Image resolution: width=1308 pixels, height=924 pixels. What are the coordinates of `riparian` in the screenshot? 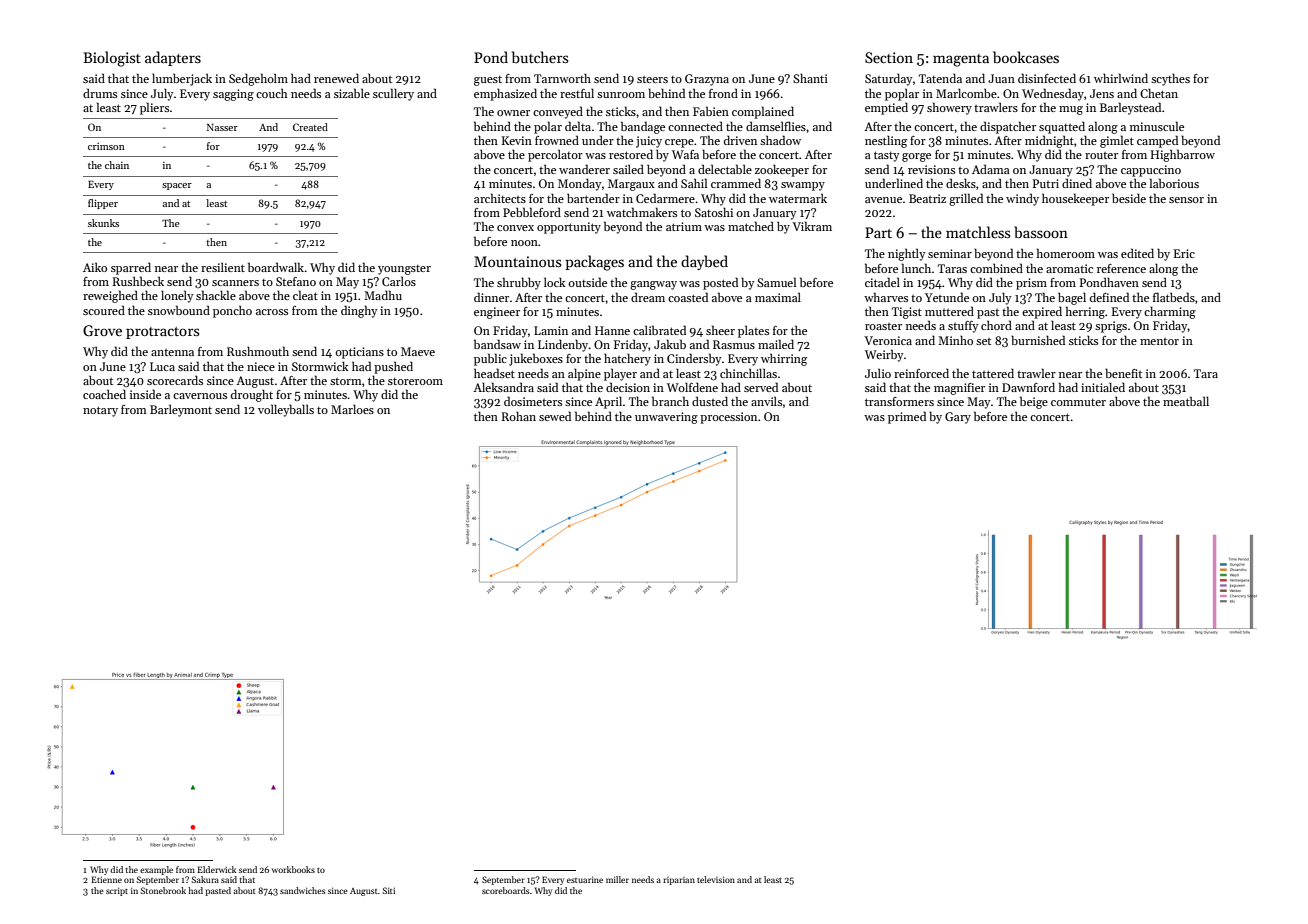 It's located at (679, 881).
